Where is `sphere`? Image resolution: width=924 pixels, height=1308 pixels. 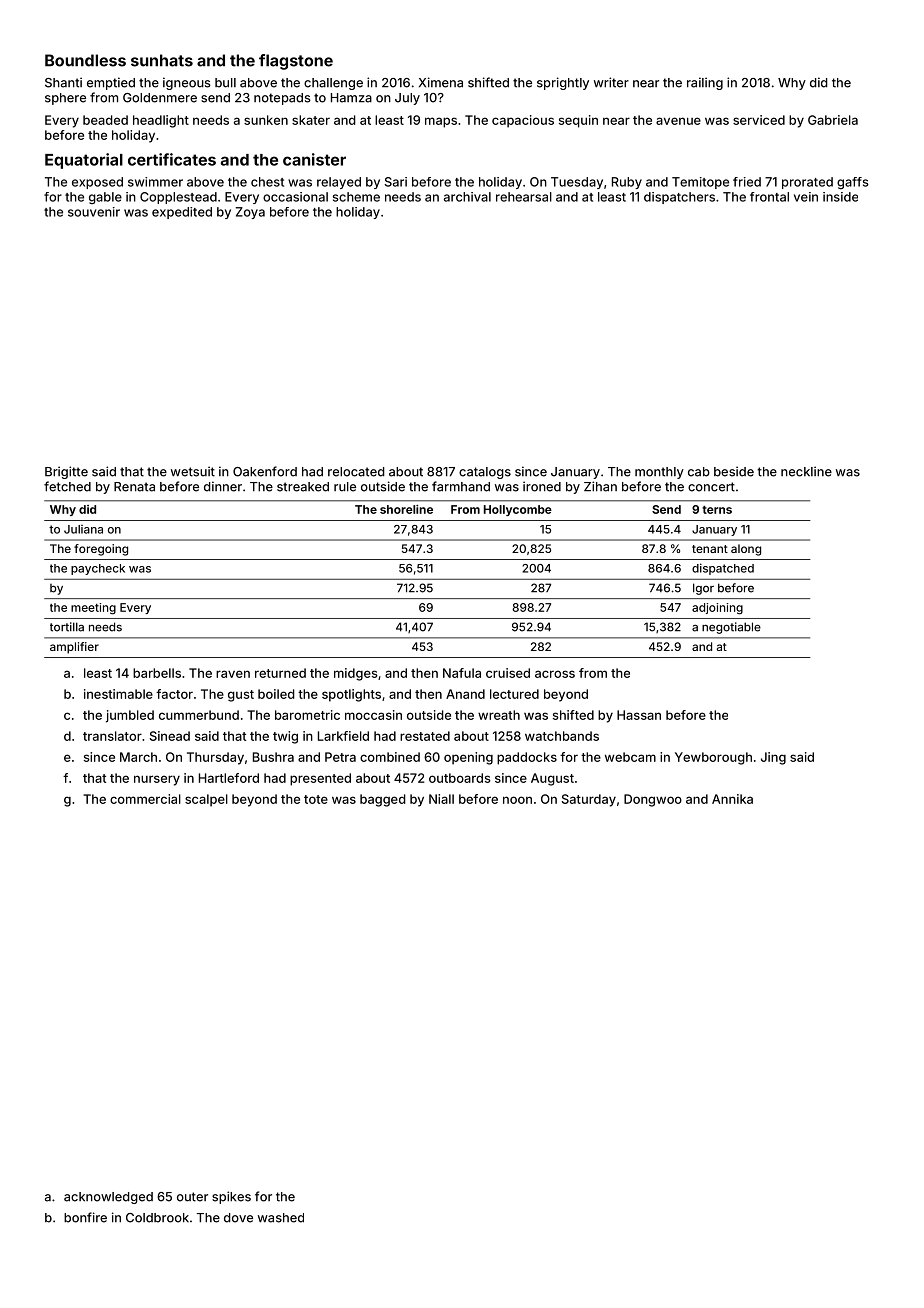 sphere is located at coordinates (65, 99).
